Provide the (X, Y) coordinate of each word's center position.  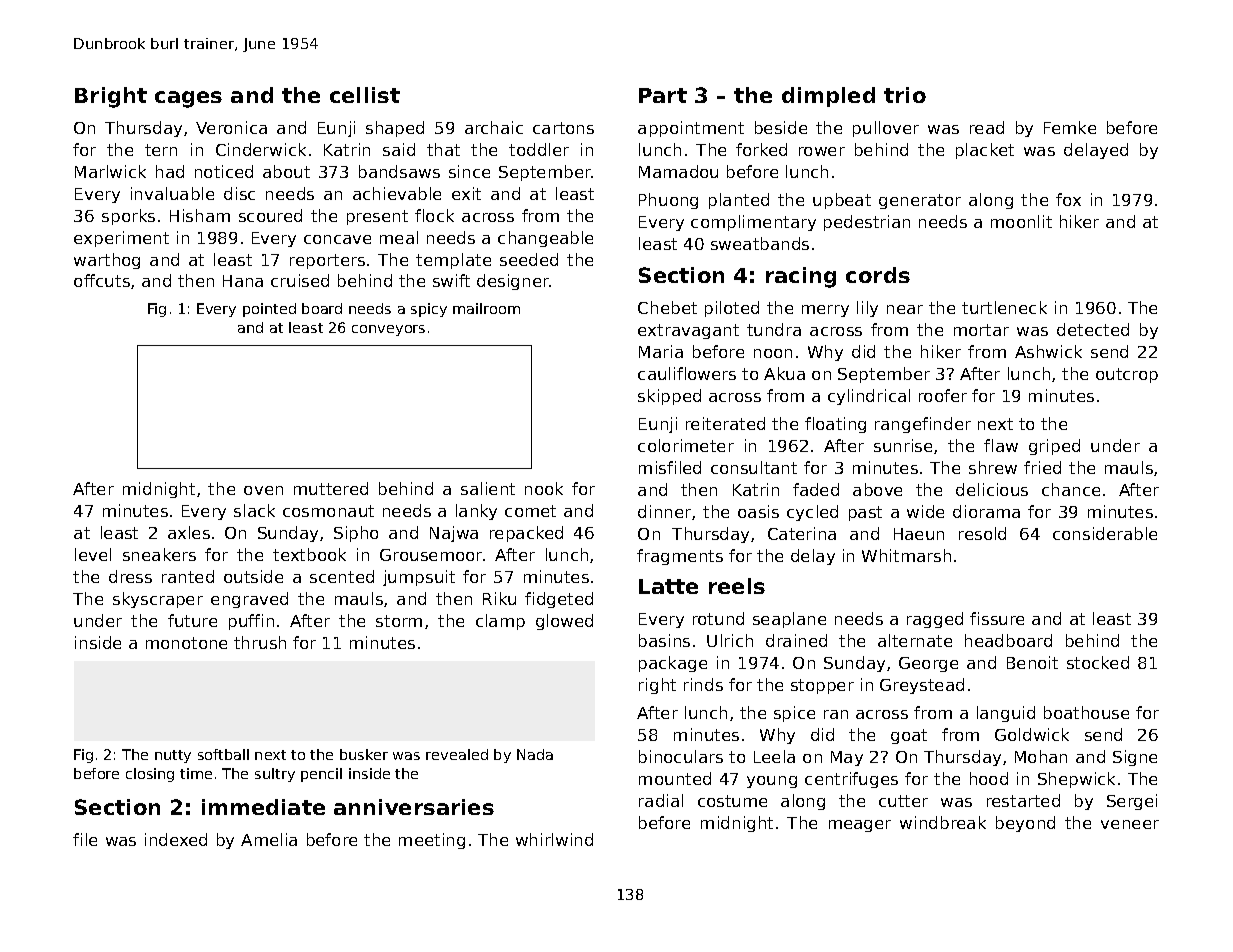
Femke (1070, 127)
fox (1068, 199)
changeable (545, 239)
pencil (321, 775)
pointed (269, 310)
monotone (186, 643)
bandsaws (399, 171)
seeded (529, 259)
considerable (1105, 533)
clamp (500, 622)
